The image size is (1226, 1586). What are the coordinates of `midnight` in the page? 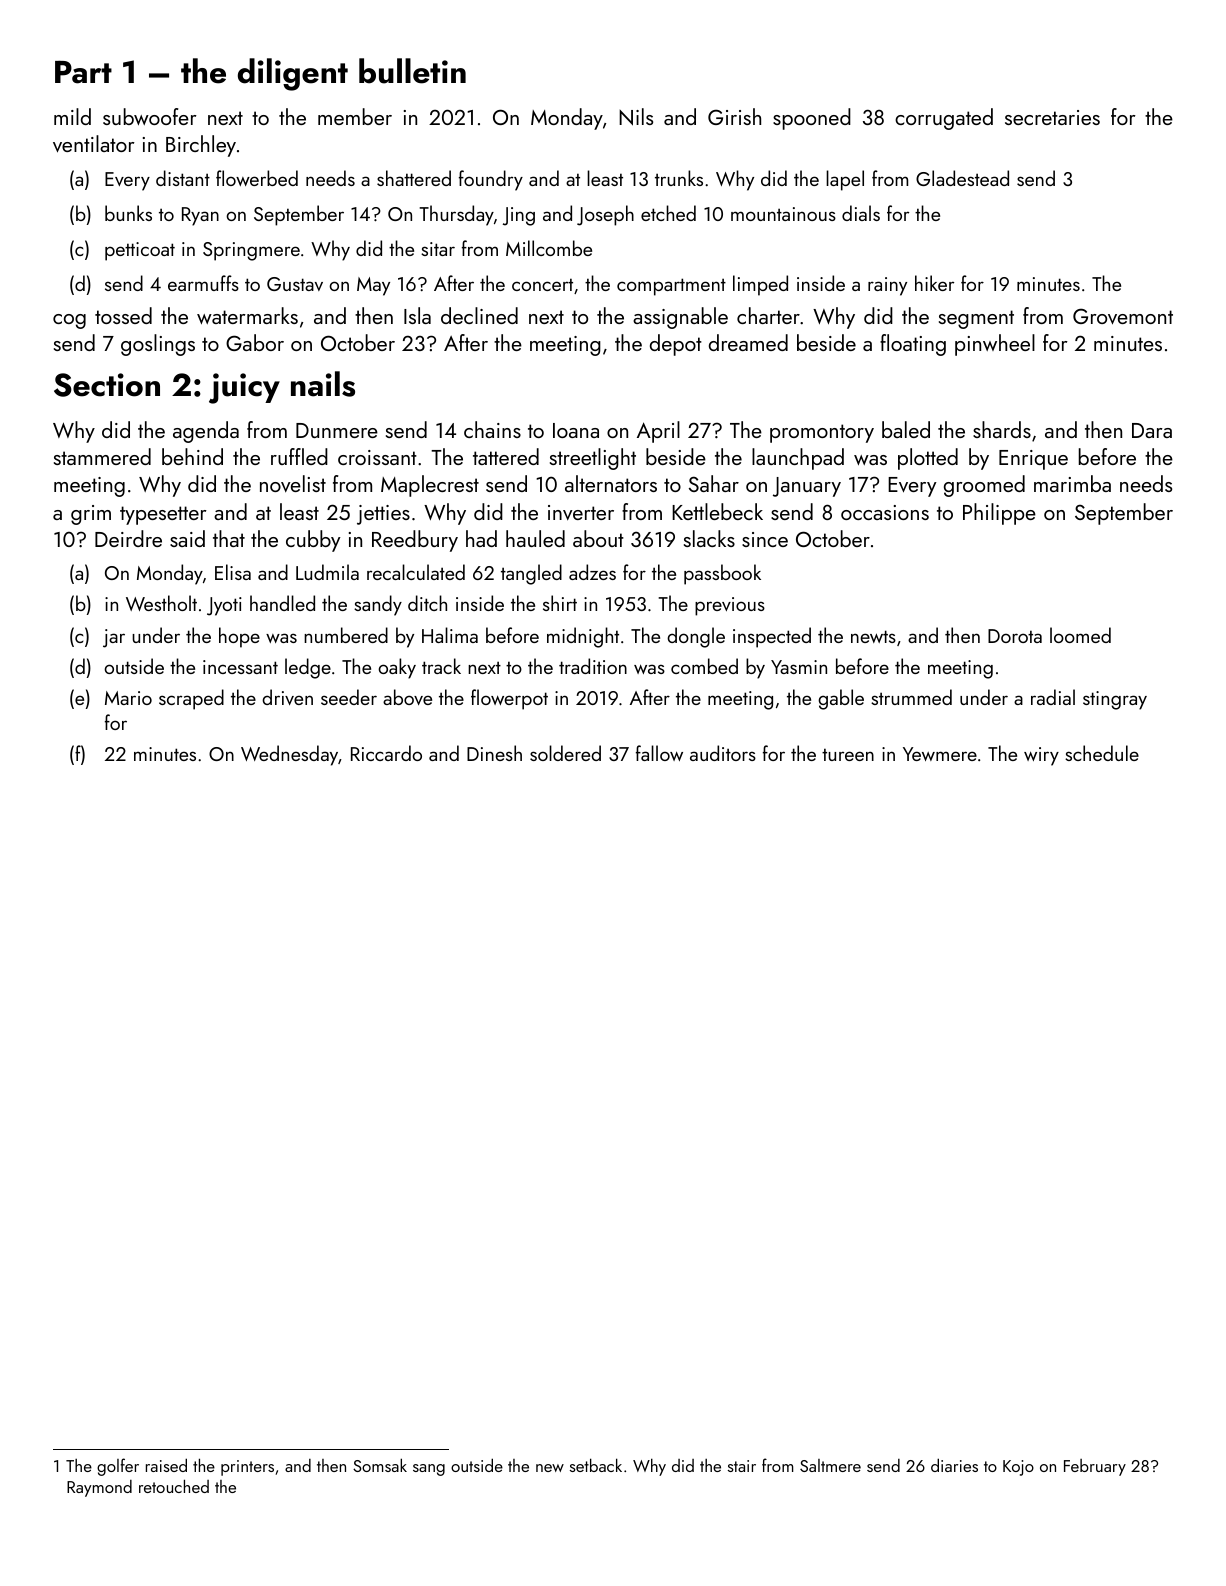 It's located at (583, 637).
